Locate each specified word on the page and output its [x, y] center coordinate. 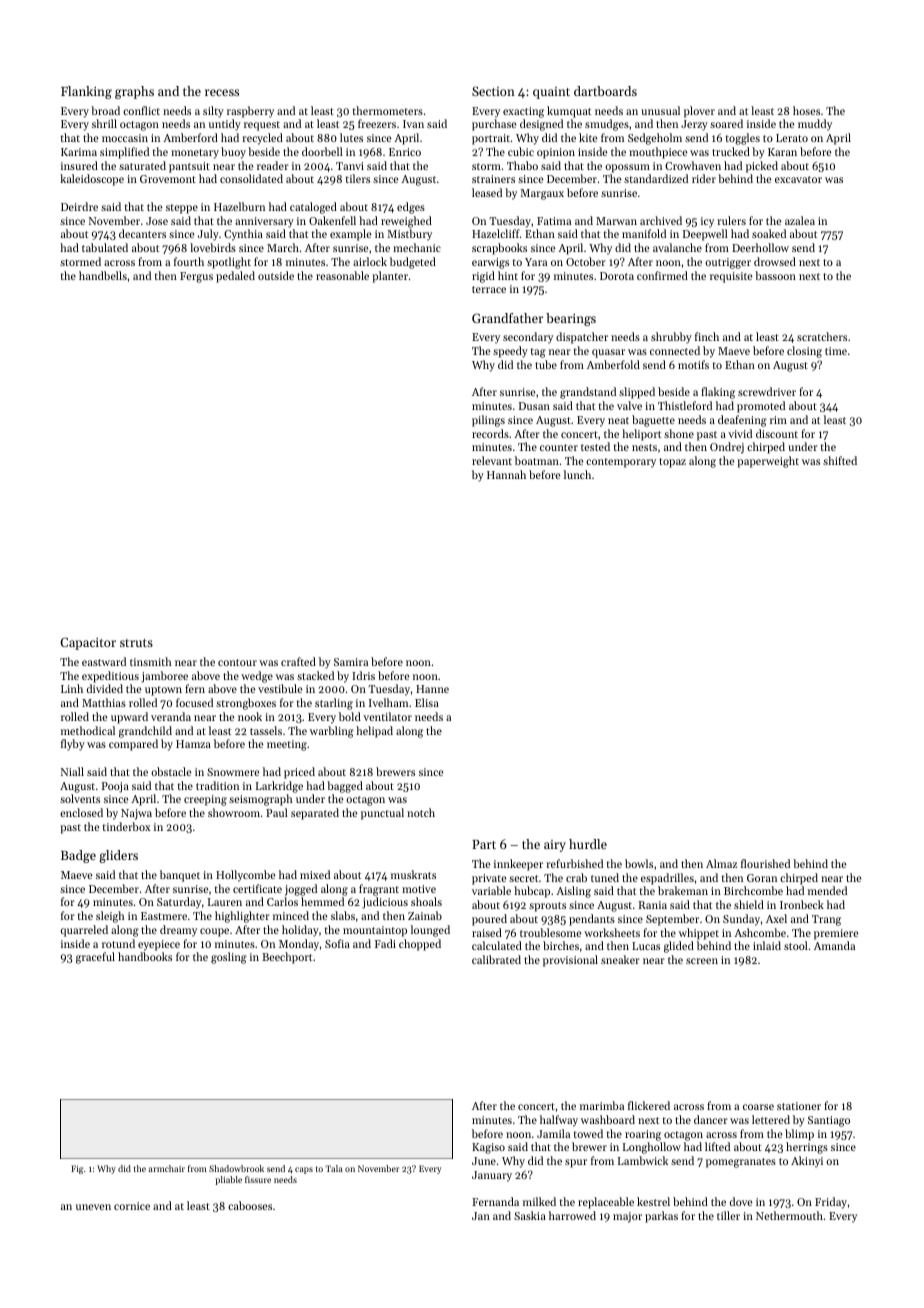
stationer [799, 1106]
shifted [840, 460]
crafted [298, 661]
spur [576, 1163]
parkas [661, 1217]
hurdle [588, 844]
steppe [182, 209]
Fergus [196, 277]
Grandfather [507, 318]
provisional [570, 961]
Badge [78, 856]
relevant [492, 460]
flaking [718, 393]
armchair [167, 1168]
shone [679, 433]
